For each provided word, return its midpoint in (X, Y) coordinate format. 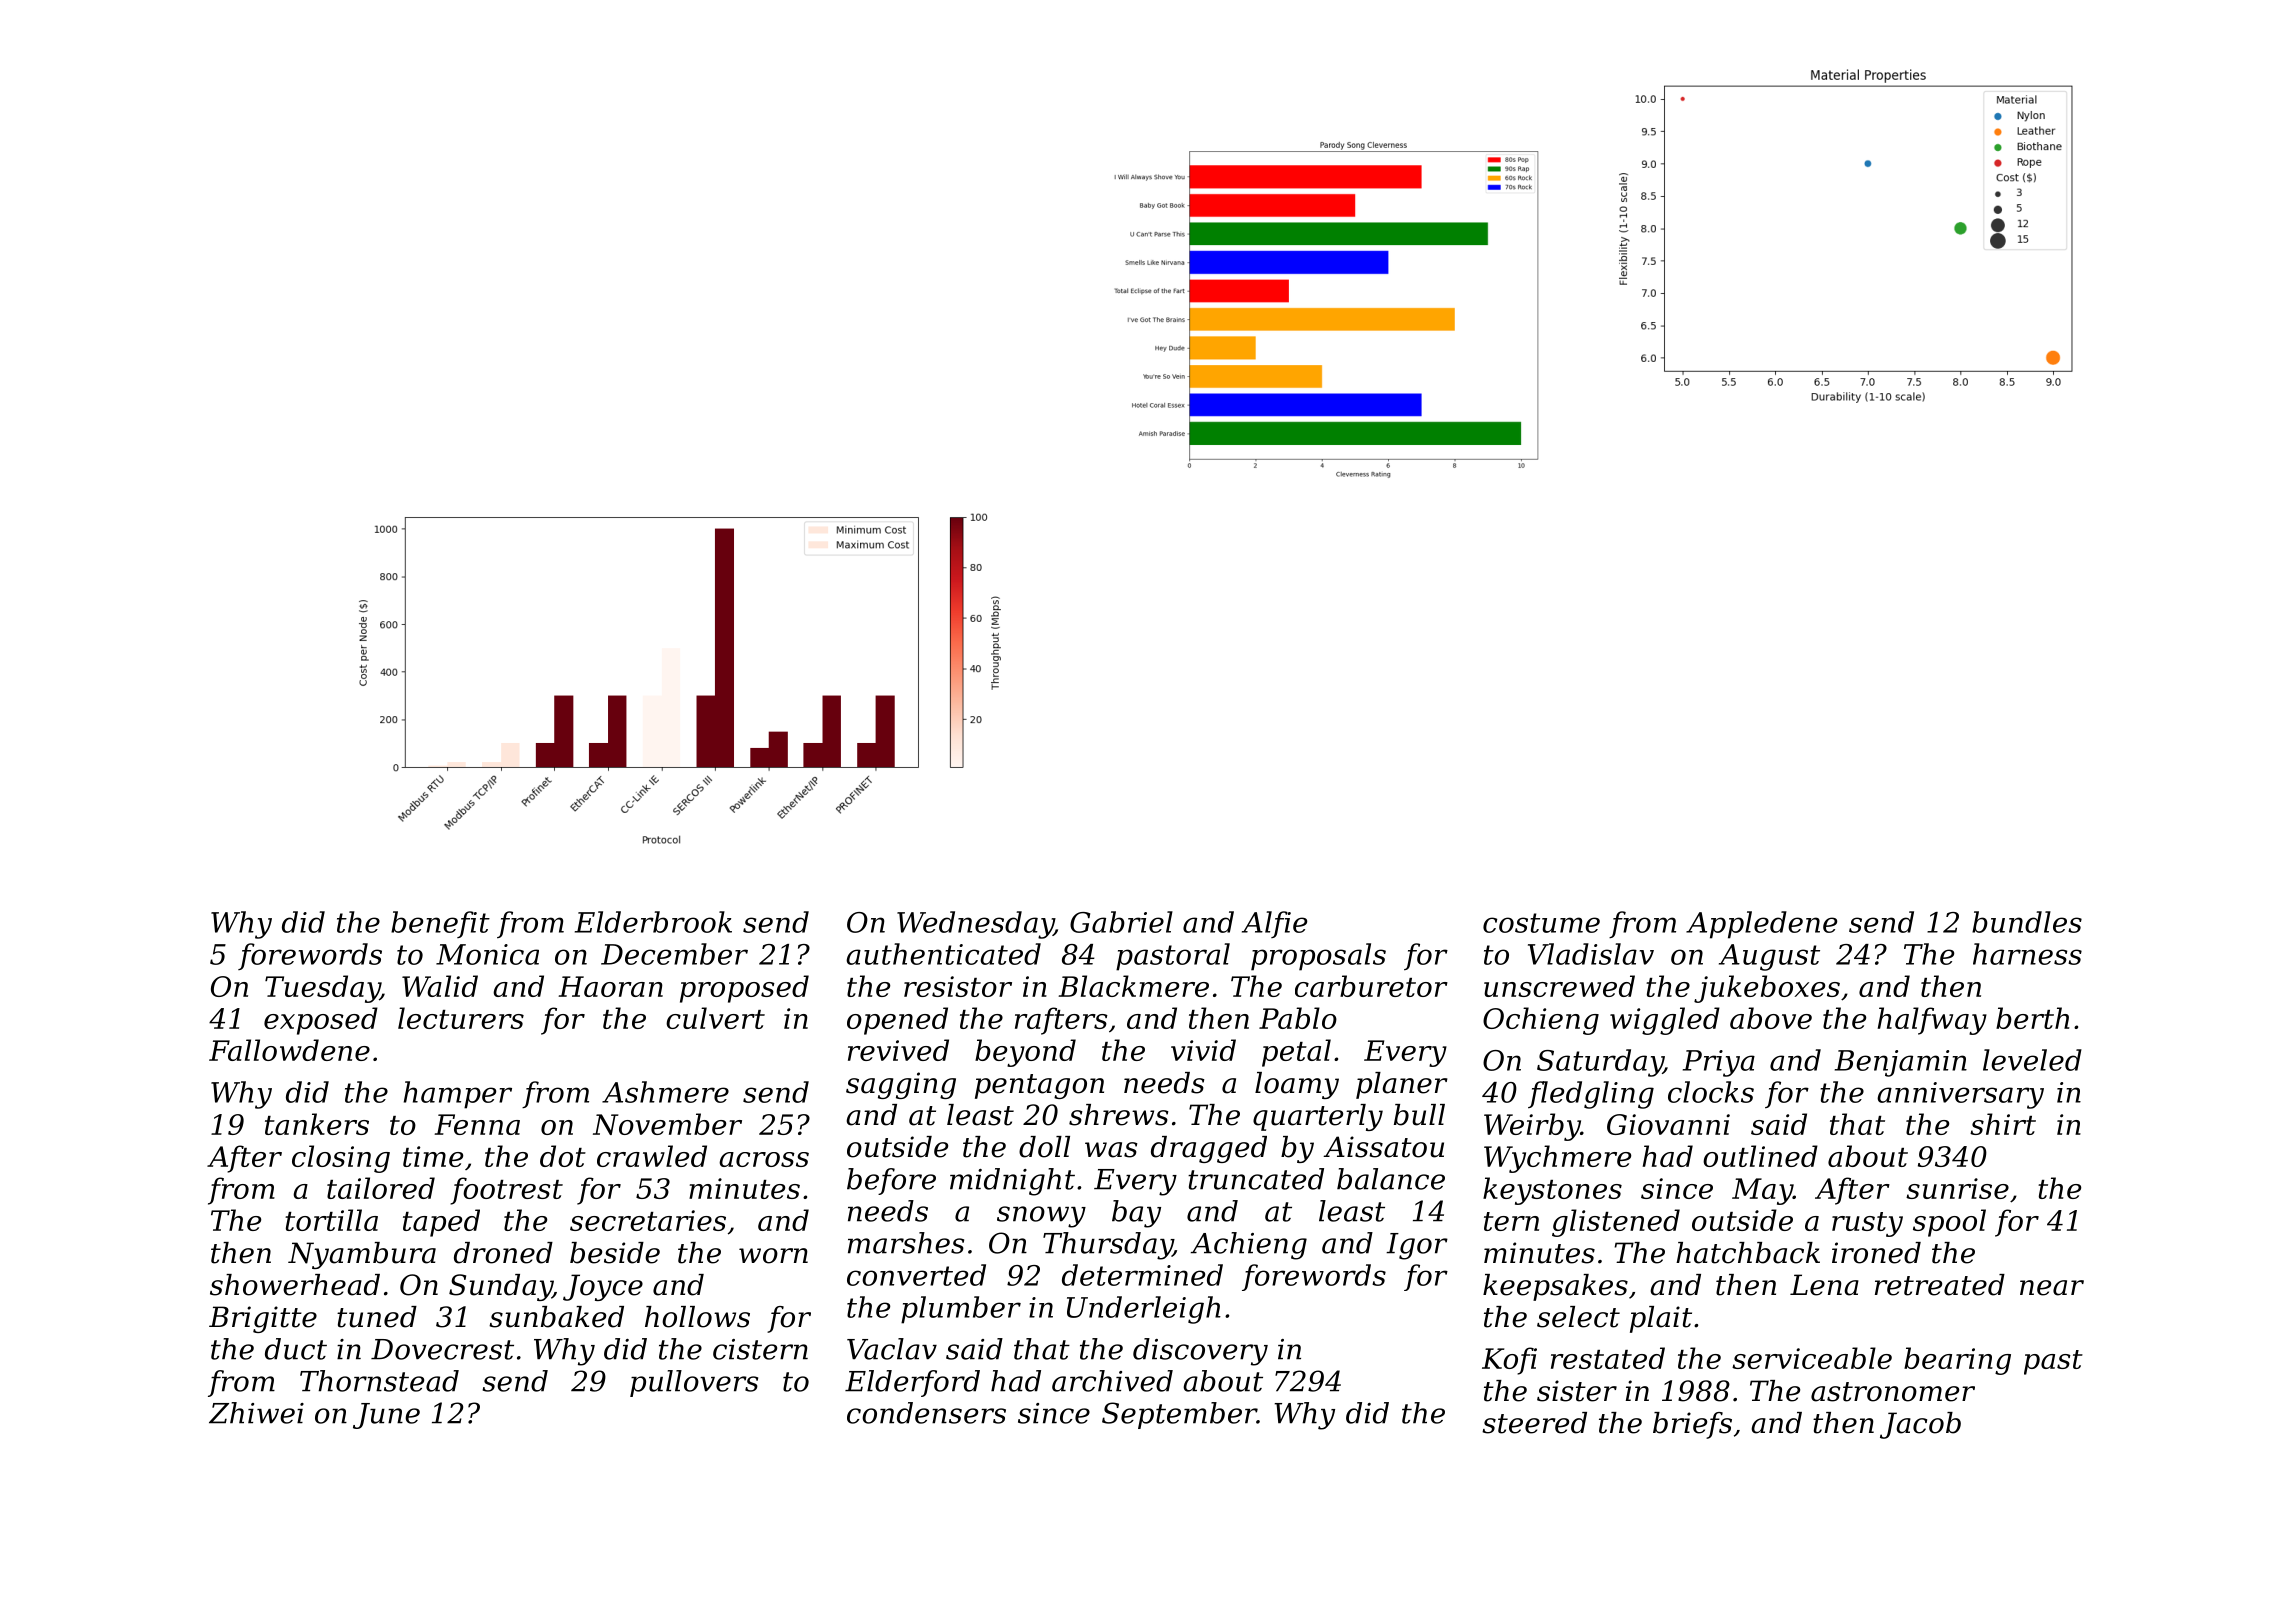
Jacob (1920, 1425)
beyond (1025, 1053)
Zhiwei (256, 1413)
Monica (487, 954)
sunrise (1957, 1188)
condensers (926, 1413)
